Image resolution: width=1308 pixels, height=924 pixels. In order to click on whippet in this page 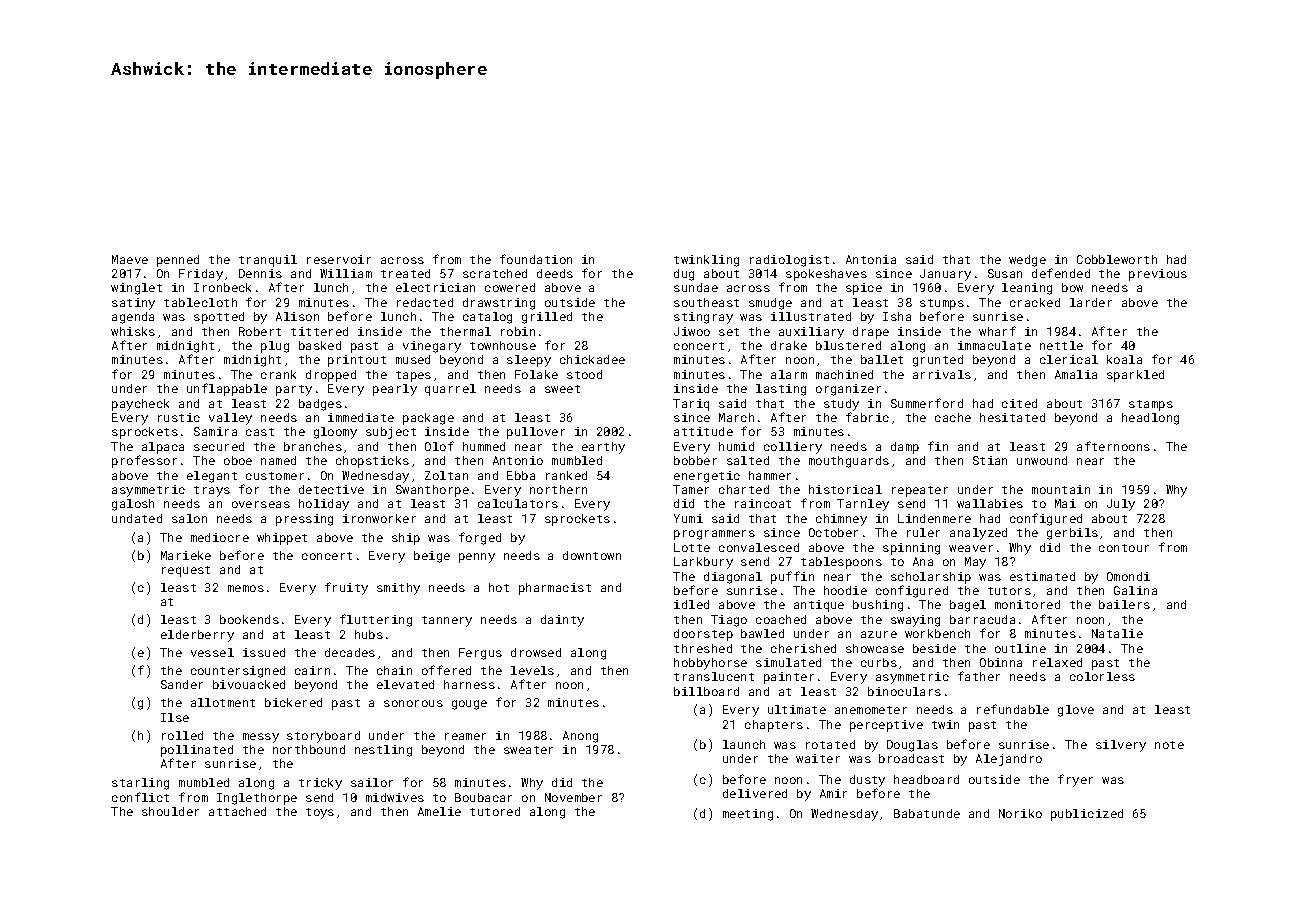, I will do `click(282, 539)`.
